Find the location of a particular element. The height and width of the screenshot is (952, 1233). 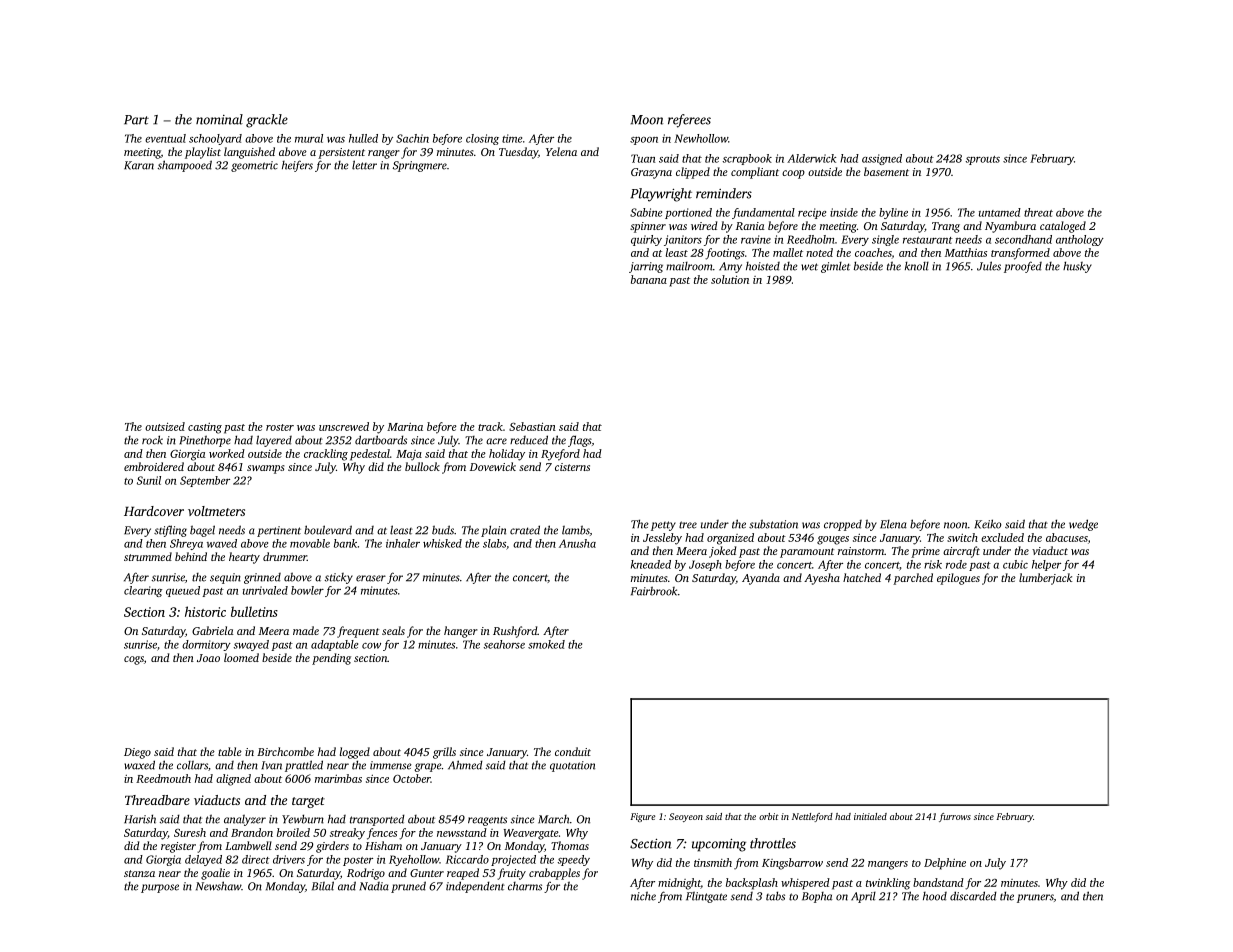

Bilal is located at coordinates (323, 886).
